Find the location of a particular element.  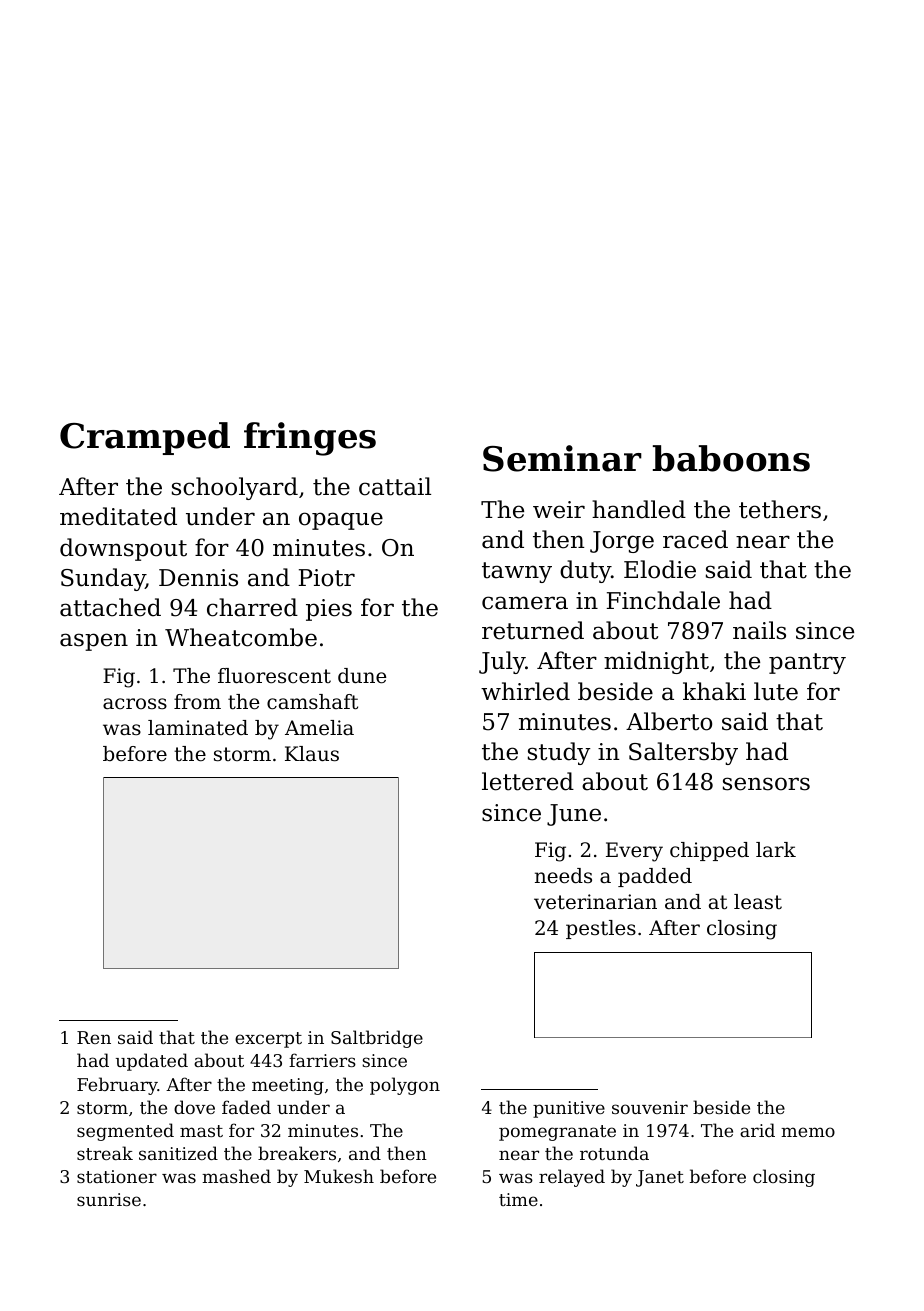

Janet is located at coordinates (660, 1178).
